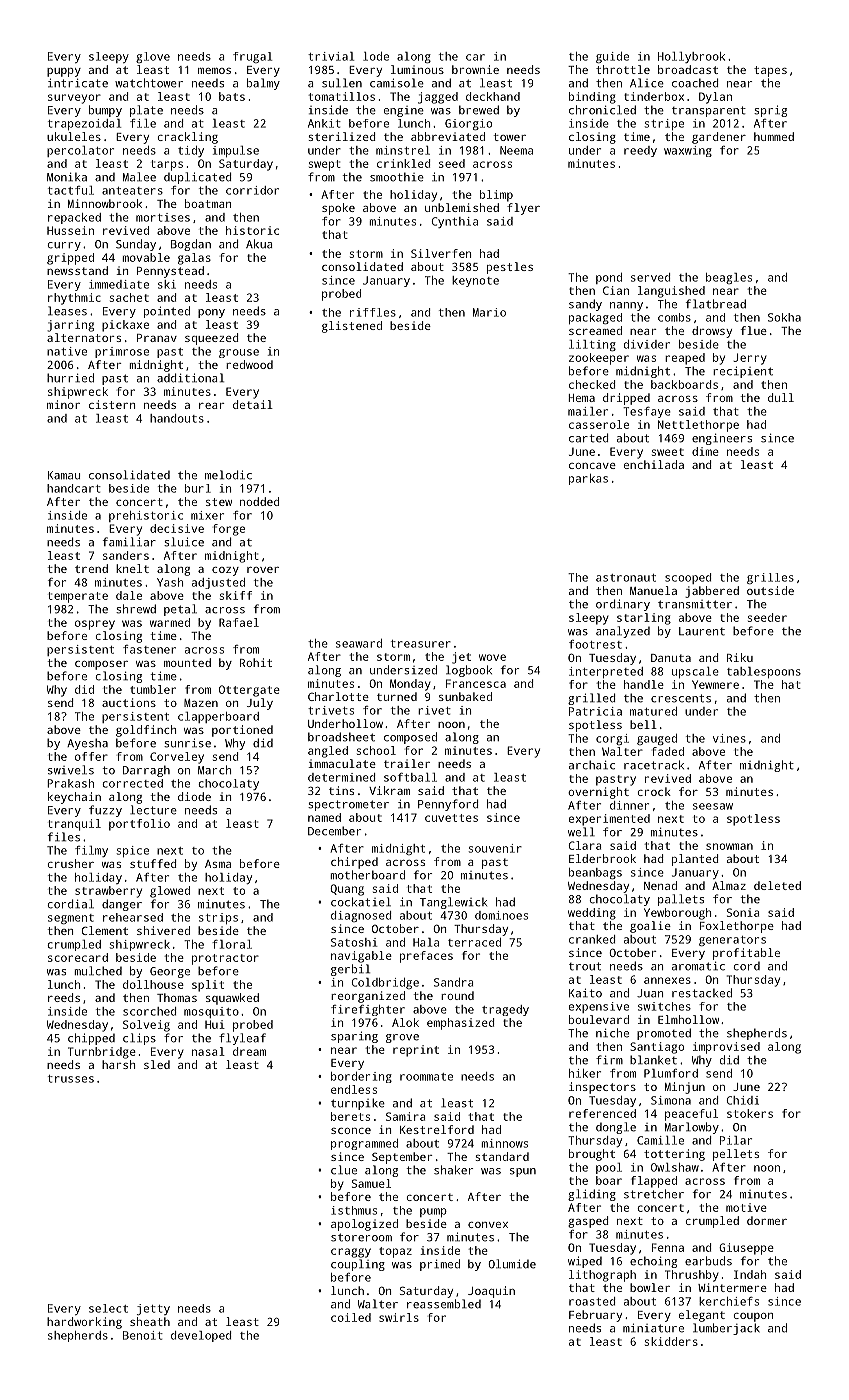  I want to click on parkas, so click(588, 479).
